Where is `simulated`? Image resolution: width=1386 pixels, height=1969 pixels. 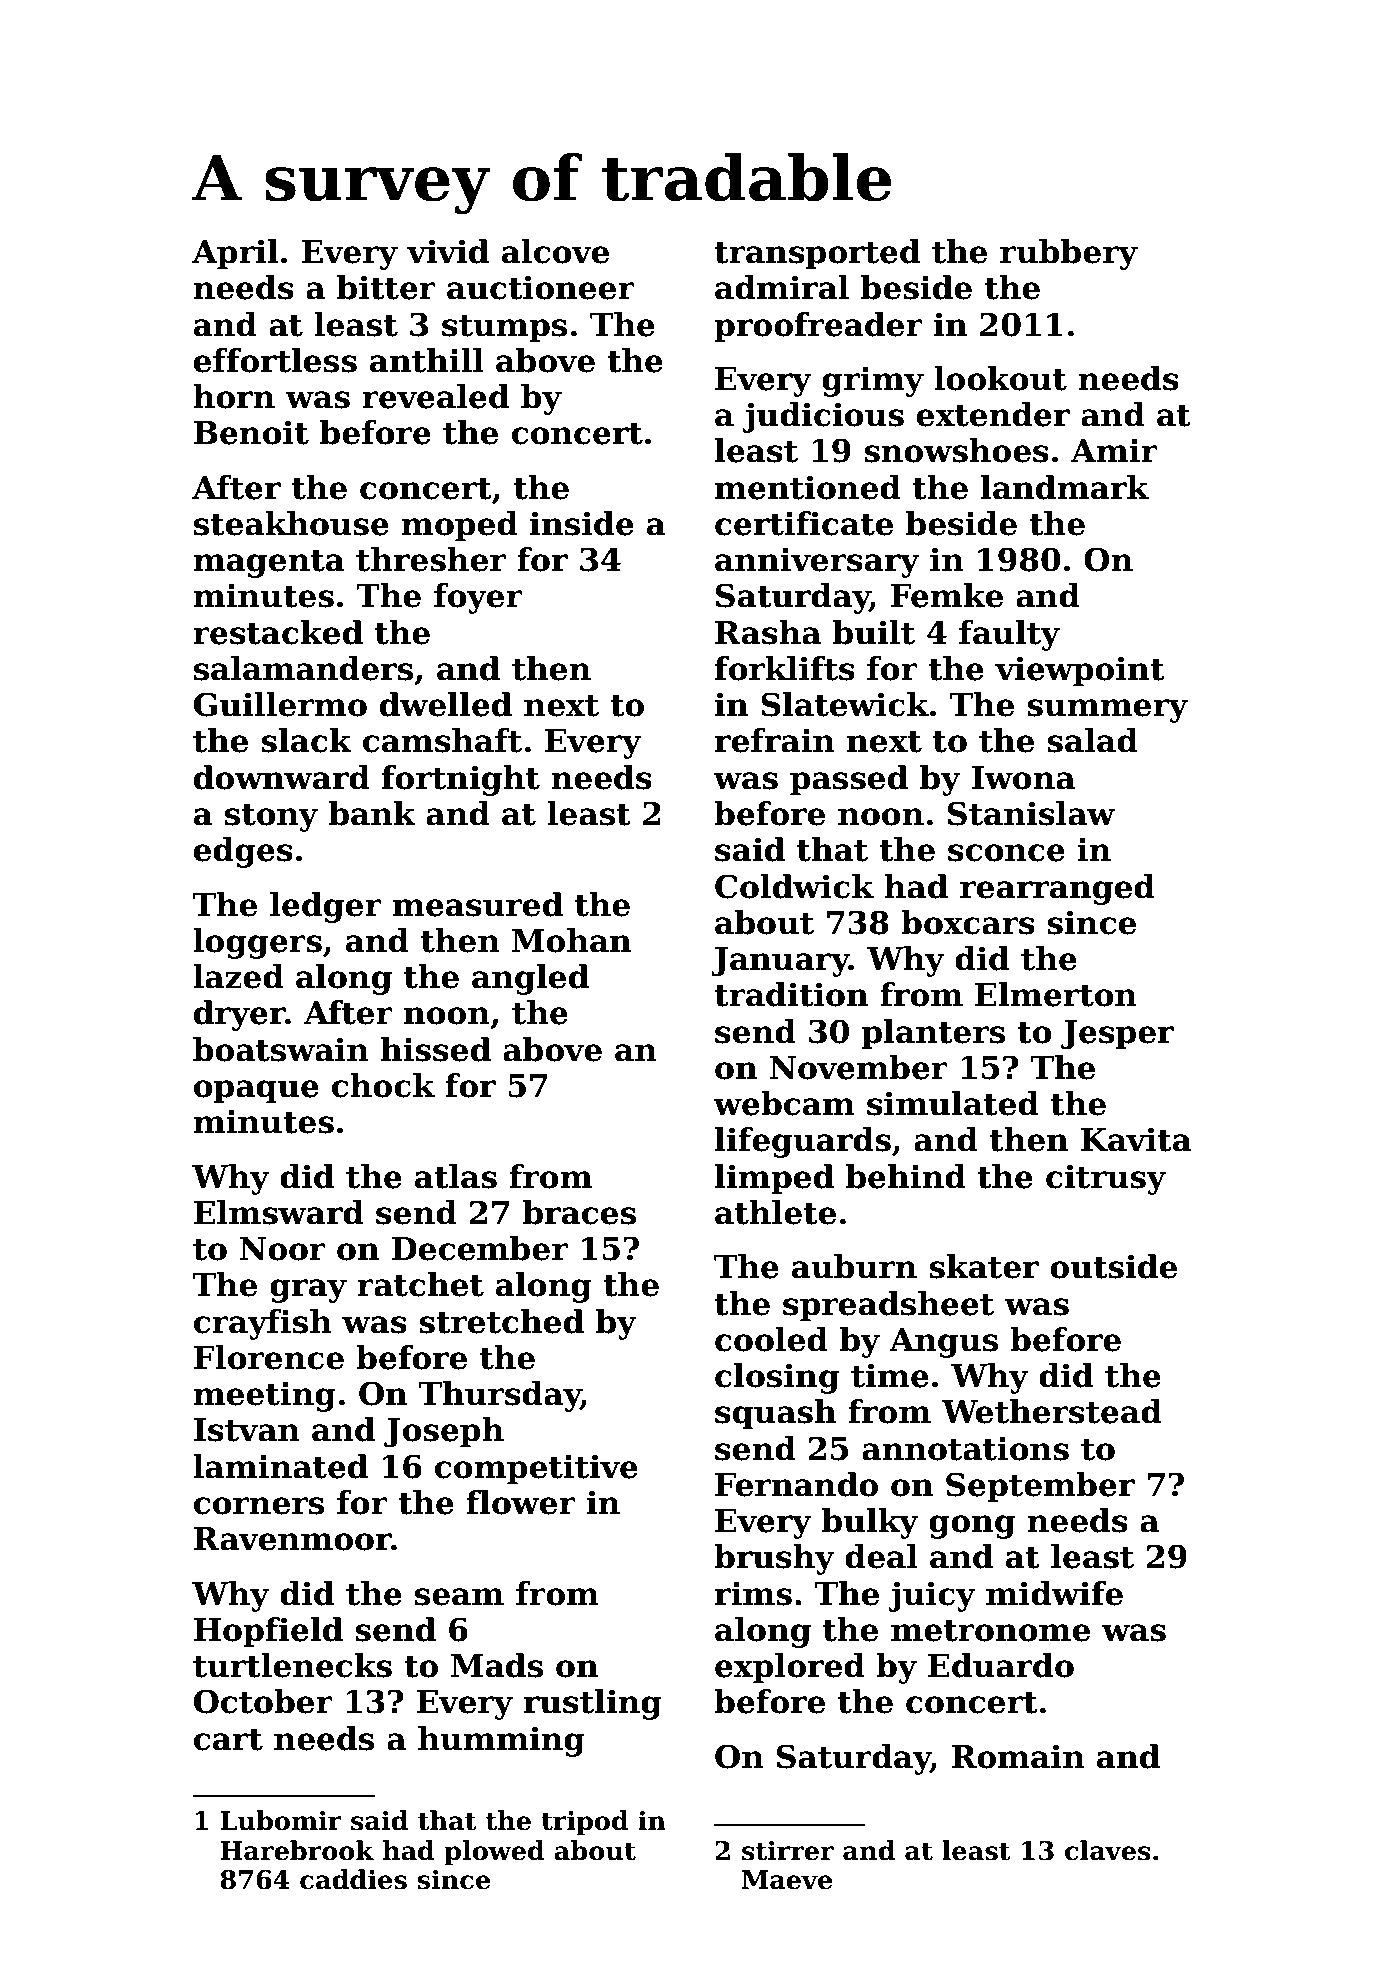
simulated is located at coordinates (953, 1103).
